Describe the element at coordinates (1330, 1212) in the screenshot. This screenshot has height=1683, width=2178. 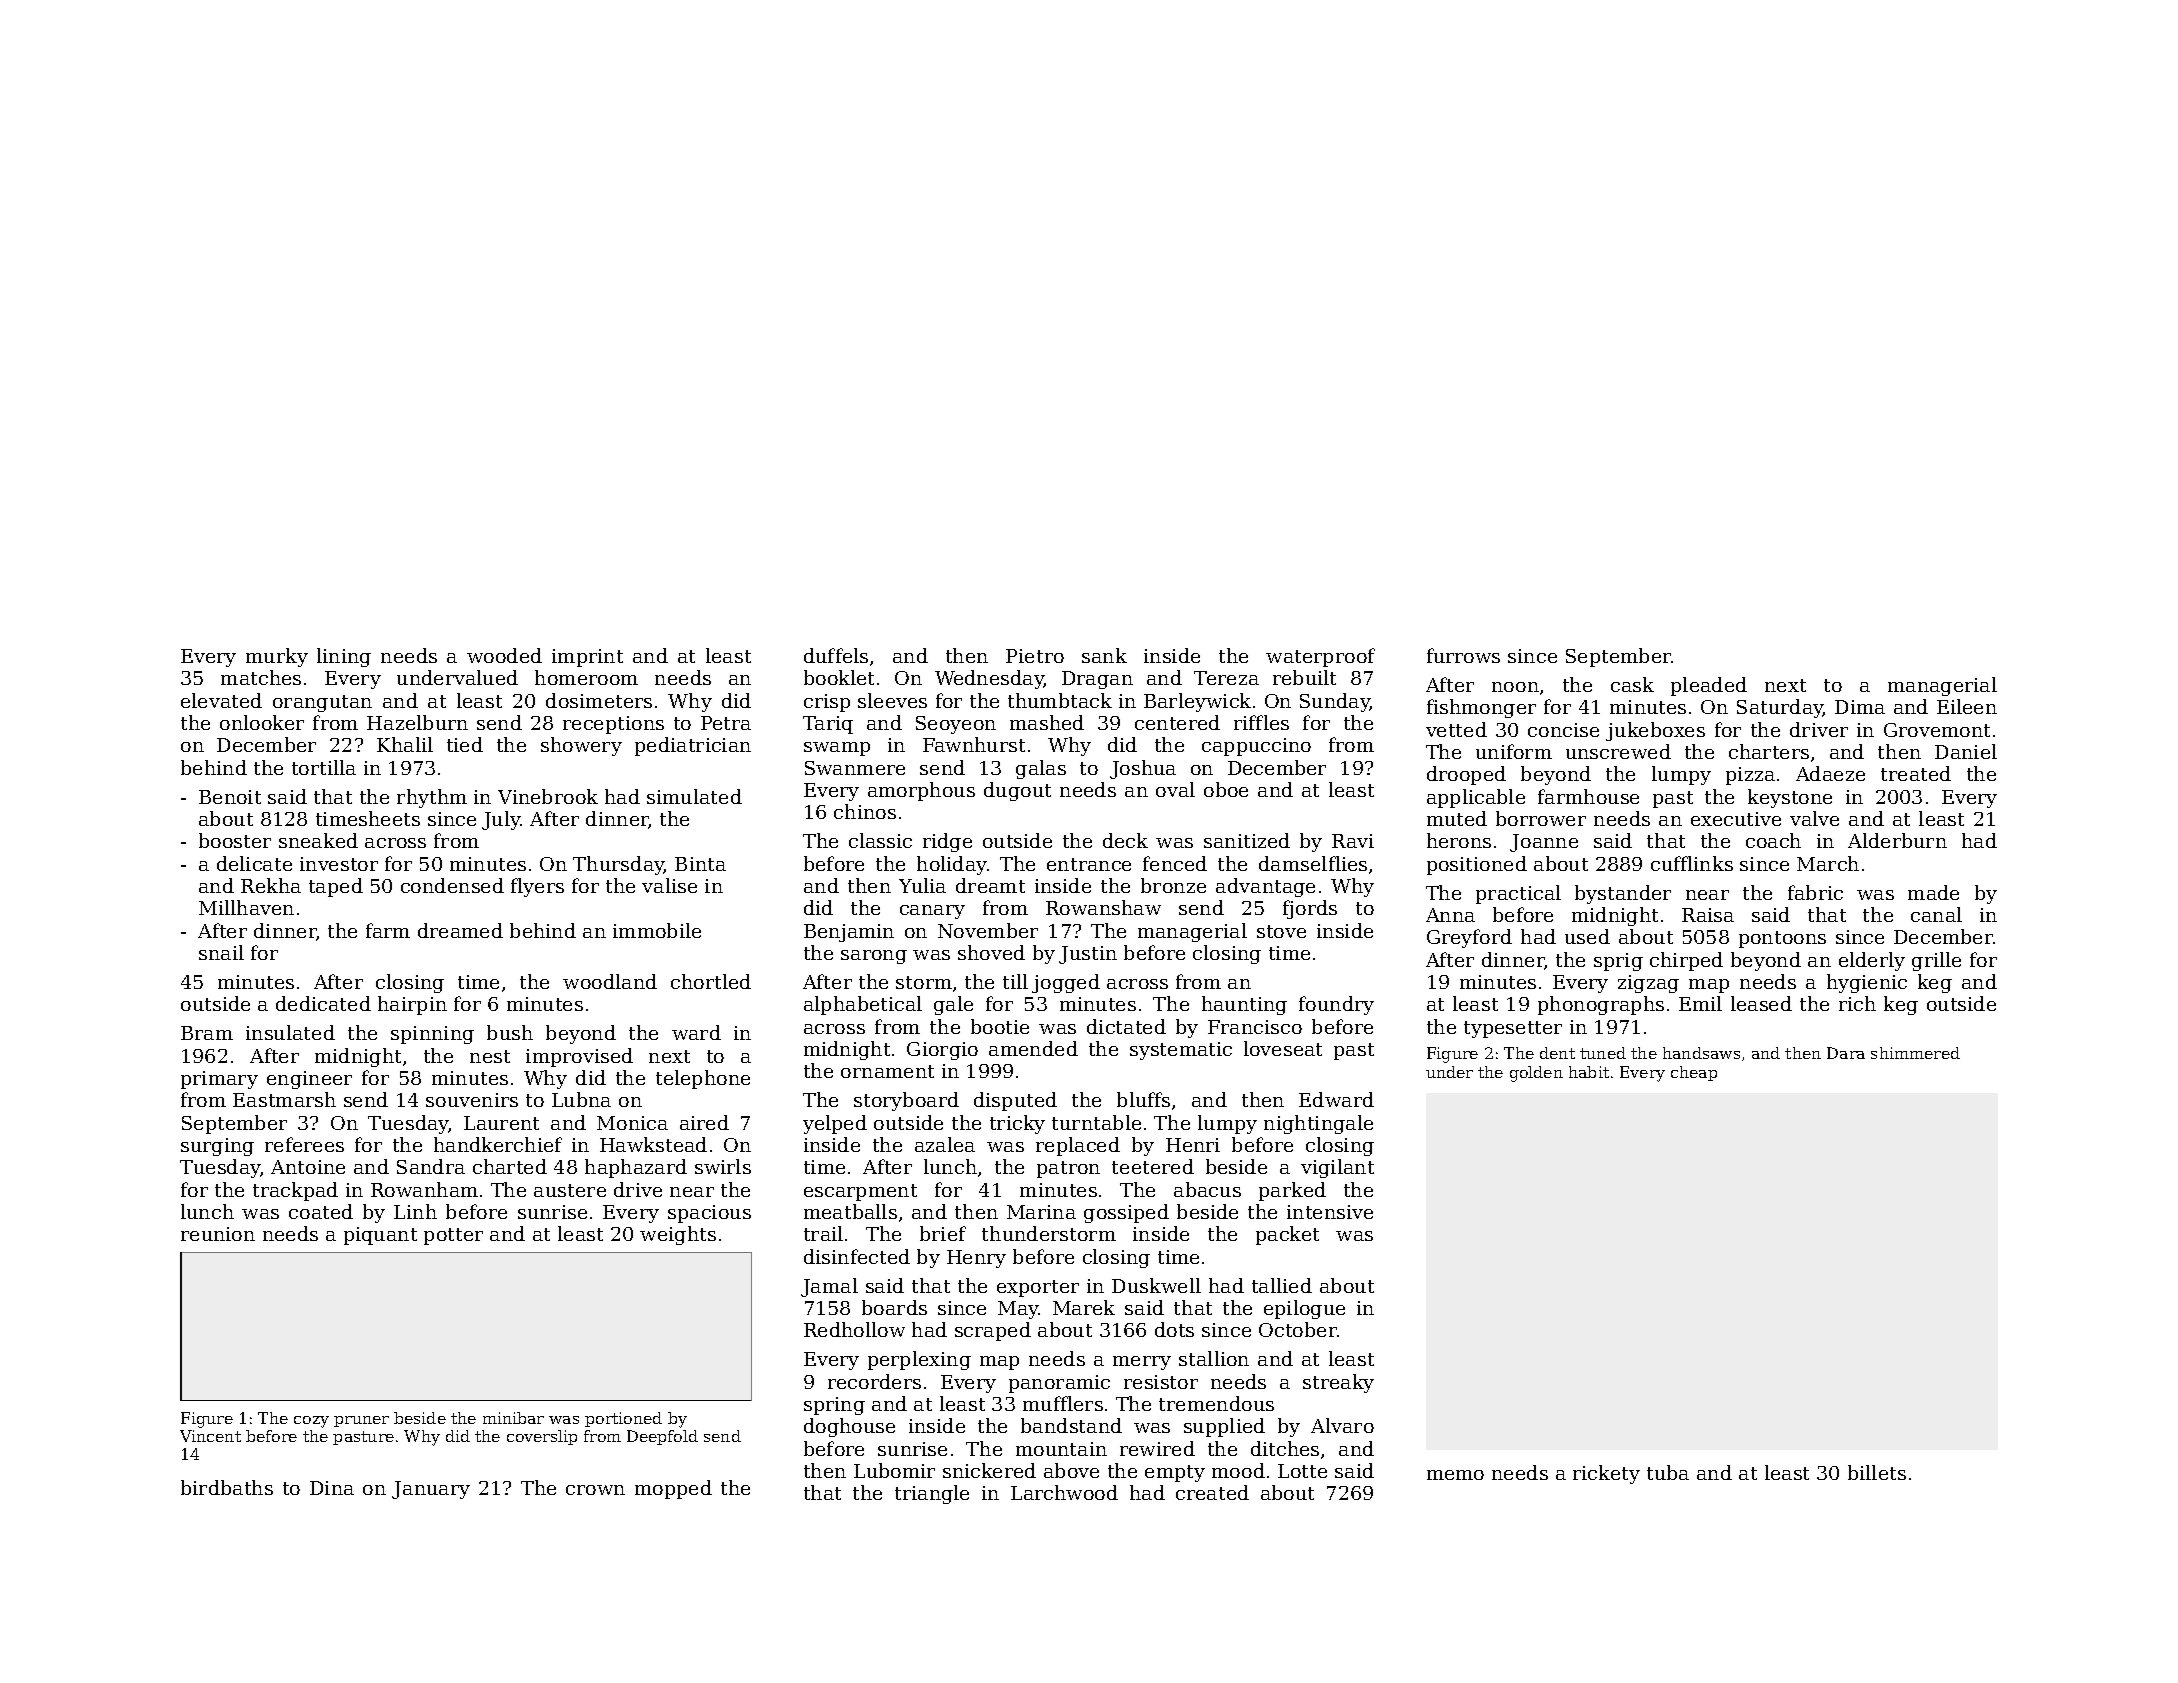
I see `intensive` at that location.
